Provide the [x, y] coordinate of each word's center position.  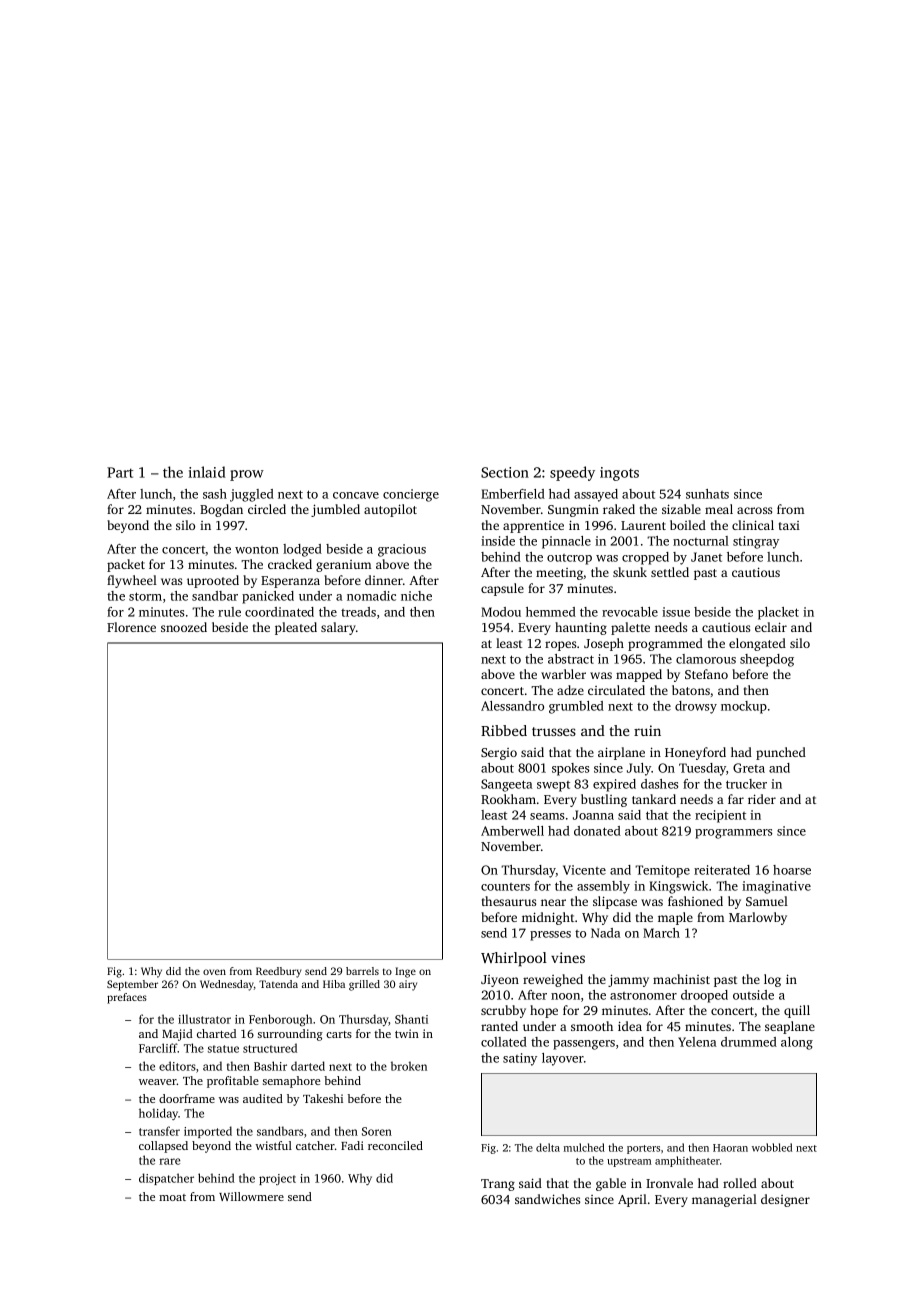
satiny [520, 1059]
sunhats [707, 494]
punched [781, 753]
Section [505, 472]
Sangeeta [506, 785]
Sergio [499, 754]
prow [247, 475]
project [277, 1179]
